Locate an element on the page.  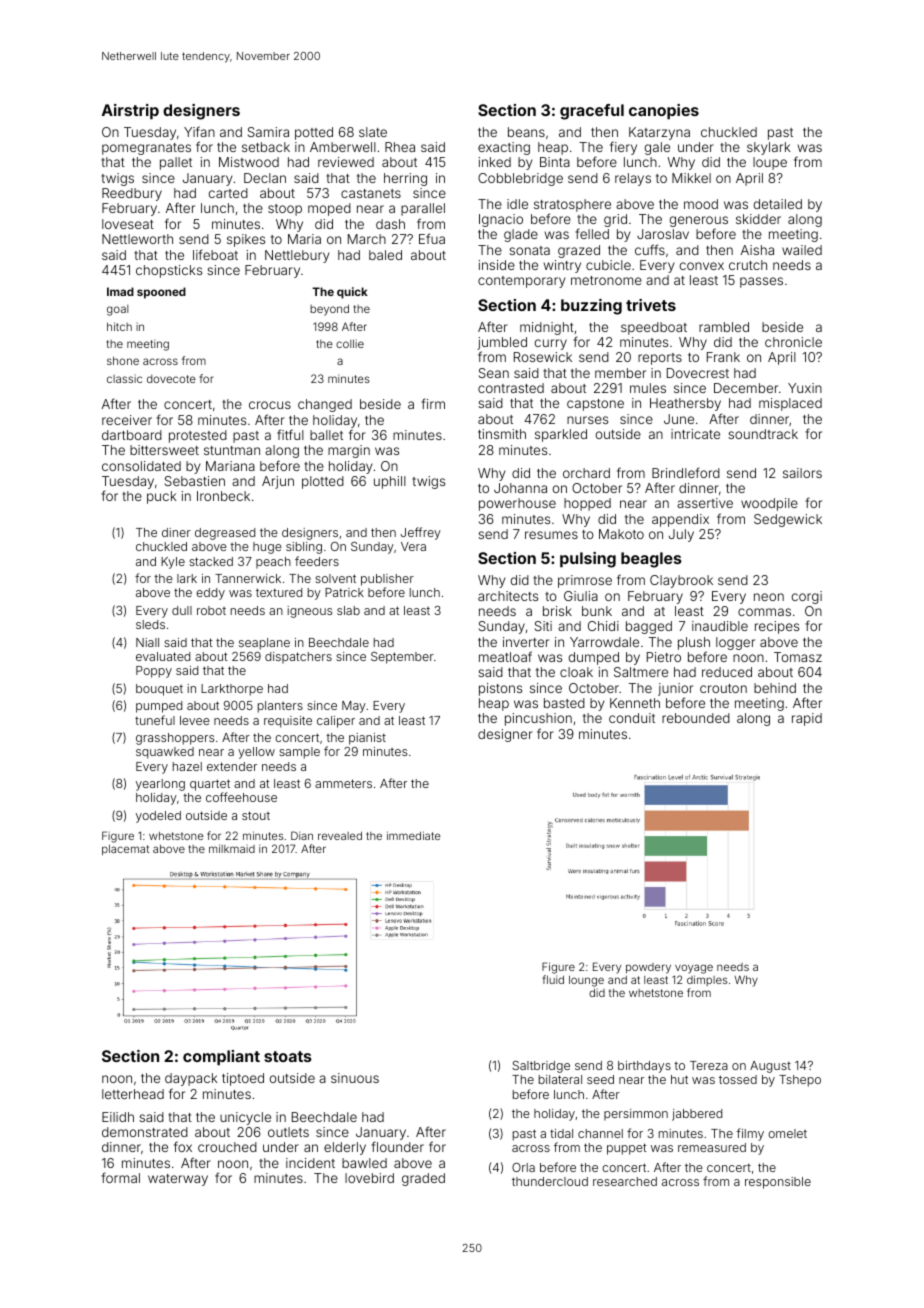
wailed is located at coordinates (802, 250).
